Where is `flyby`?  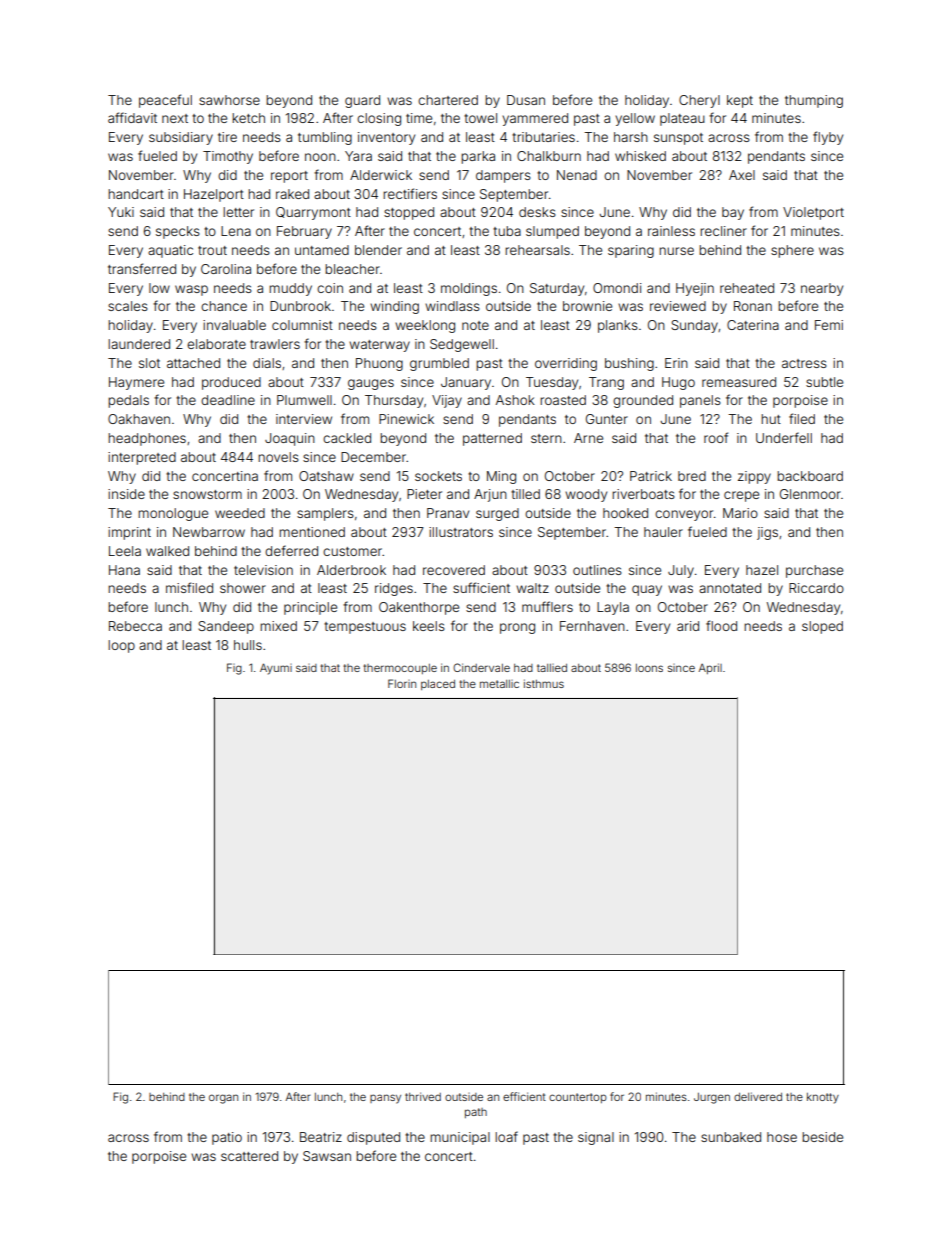 flyby is located at coordinates (828, 138).
